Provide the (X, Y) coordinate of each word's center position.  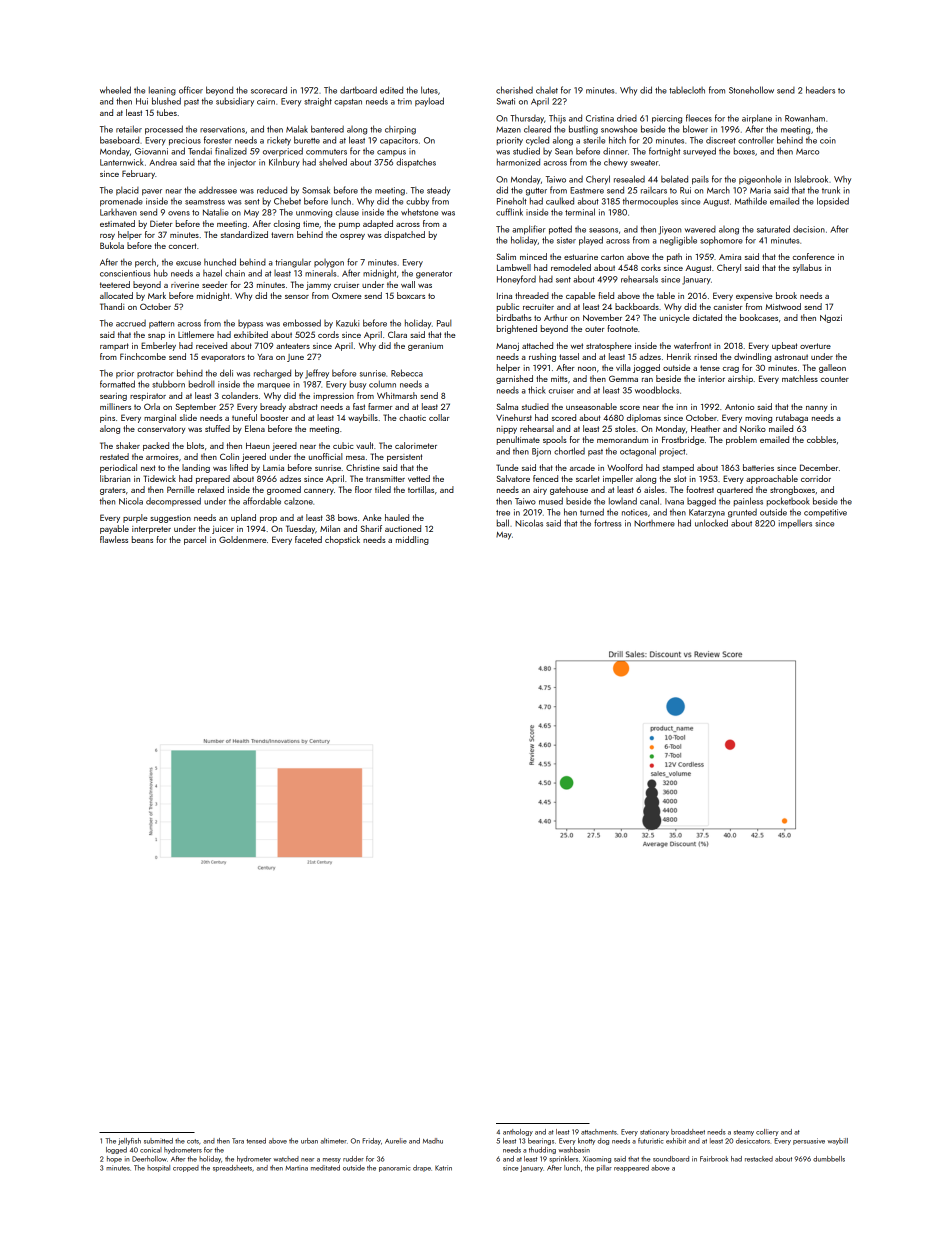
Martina (296, 1168)
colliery (767, 1132)
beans (142, 539)
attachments (599, 1132)
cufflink (509, 212)
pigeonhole (760, 180)
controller (756, 140)
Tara (238, 1141)
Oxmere (347, 295)
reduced (272, 190)
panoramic (394, 1168)
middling (412, 540)
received (211, 345)
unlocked (711, 523)
